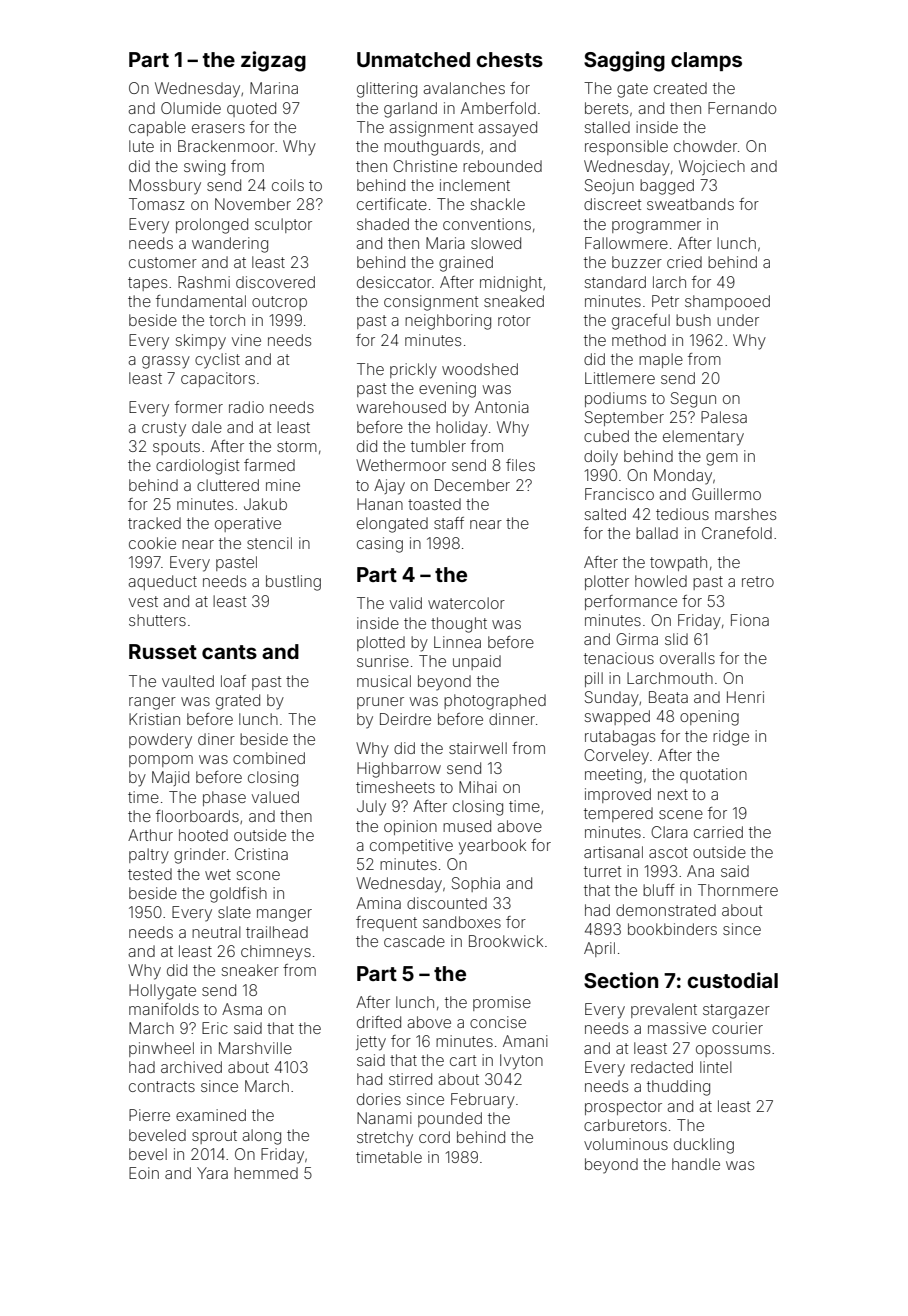 The width and height of the page is (908, 1316). I want to click on cookie, so click(152, 543).
